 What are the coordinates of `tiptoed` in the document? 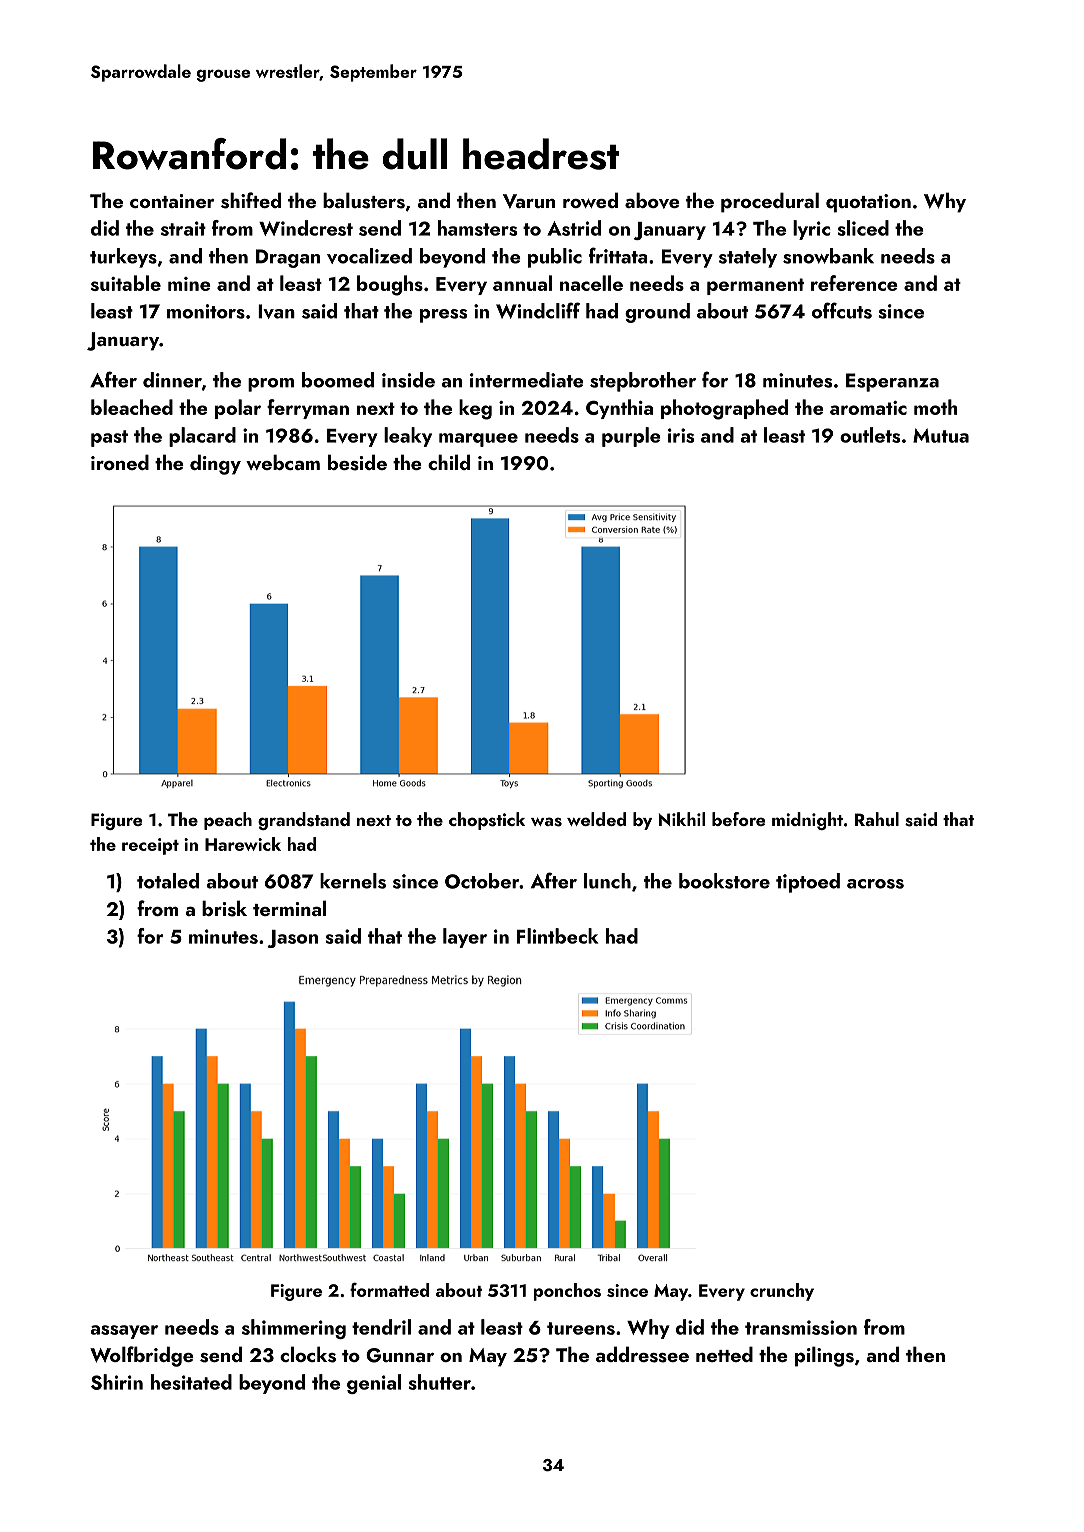 It's located at (808, 883).
